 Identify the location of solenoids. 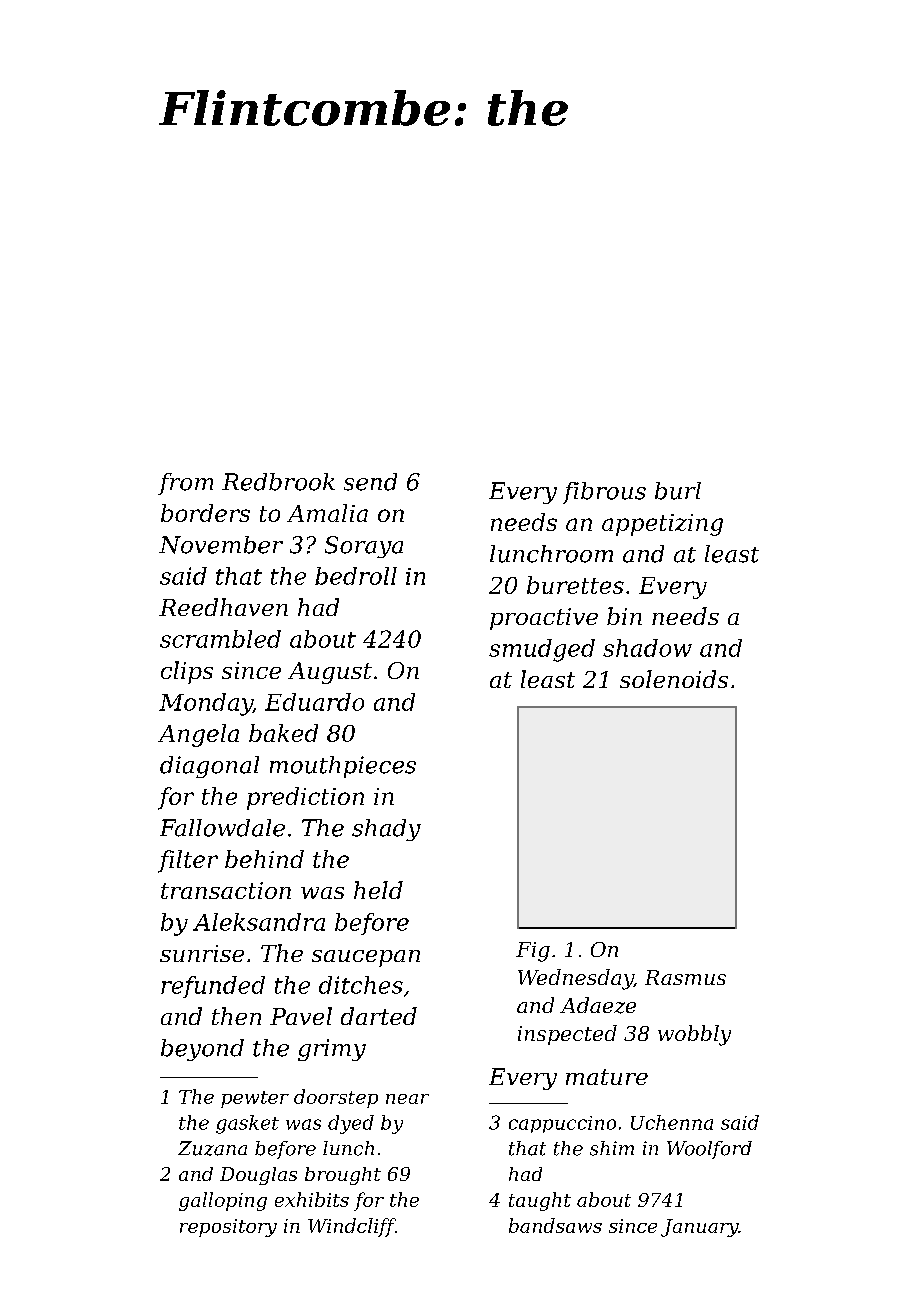
(674, 679).
